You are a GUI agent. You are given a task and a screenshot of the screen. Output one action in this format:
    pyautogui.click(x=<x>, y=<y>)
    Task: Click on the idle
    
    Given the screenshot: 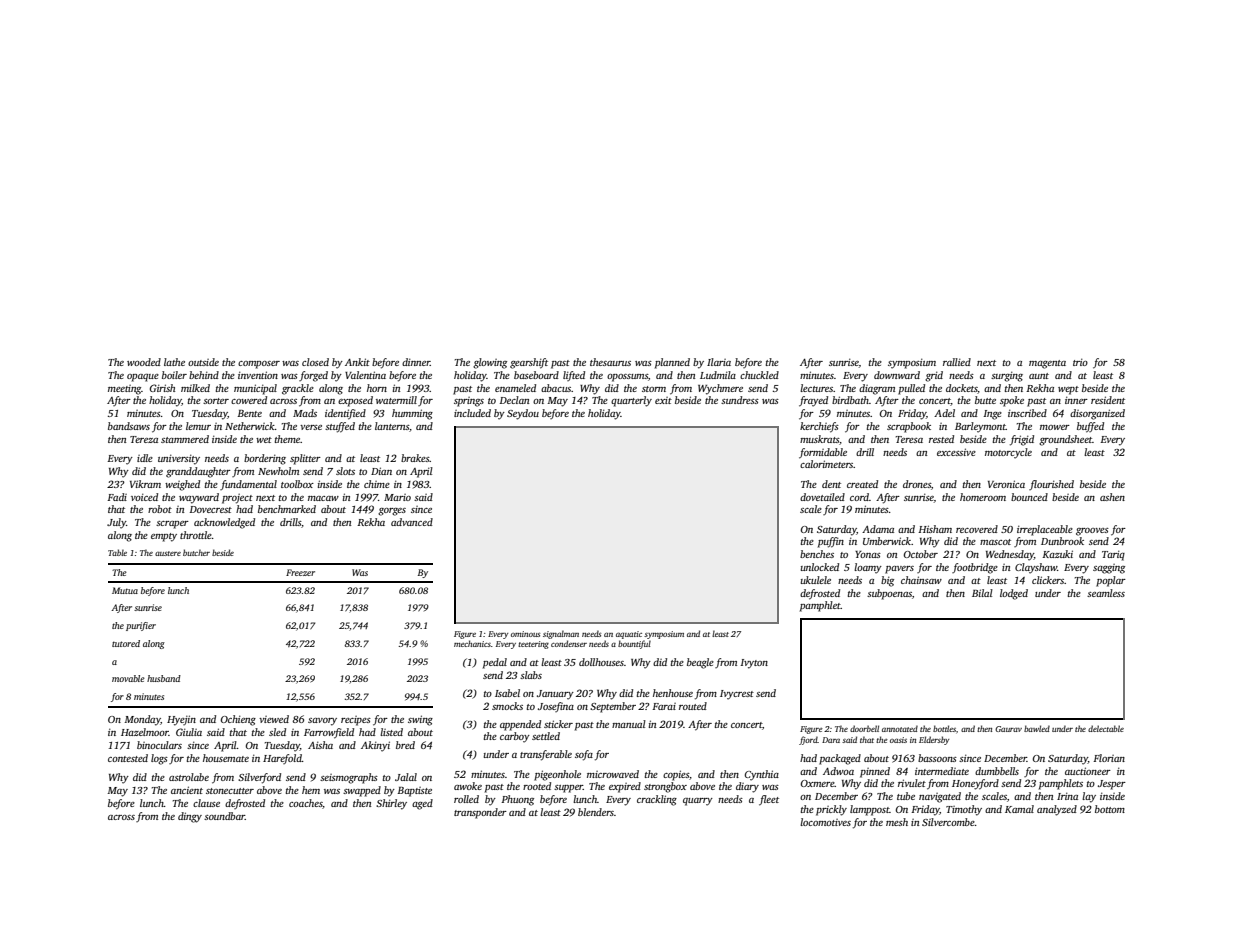 What is the action you would take?
    pyautogui.click(x=145, y=458)
